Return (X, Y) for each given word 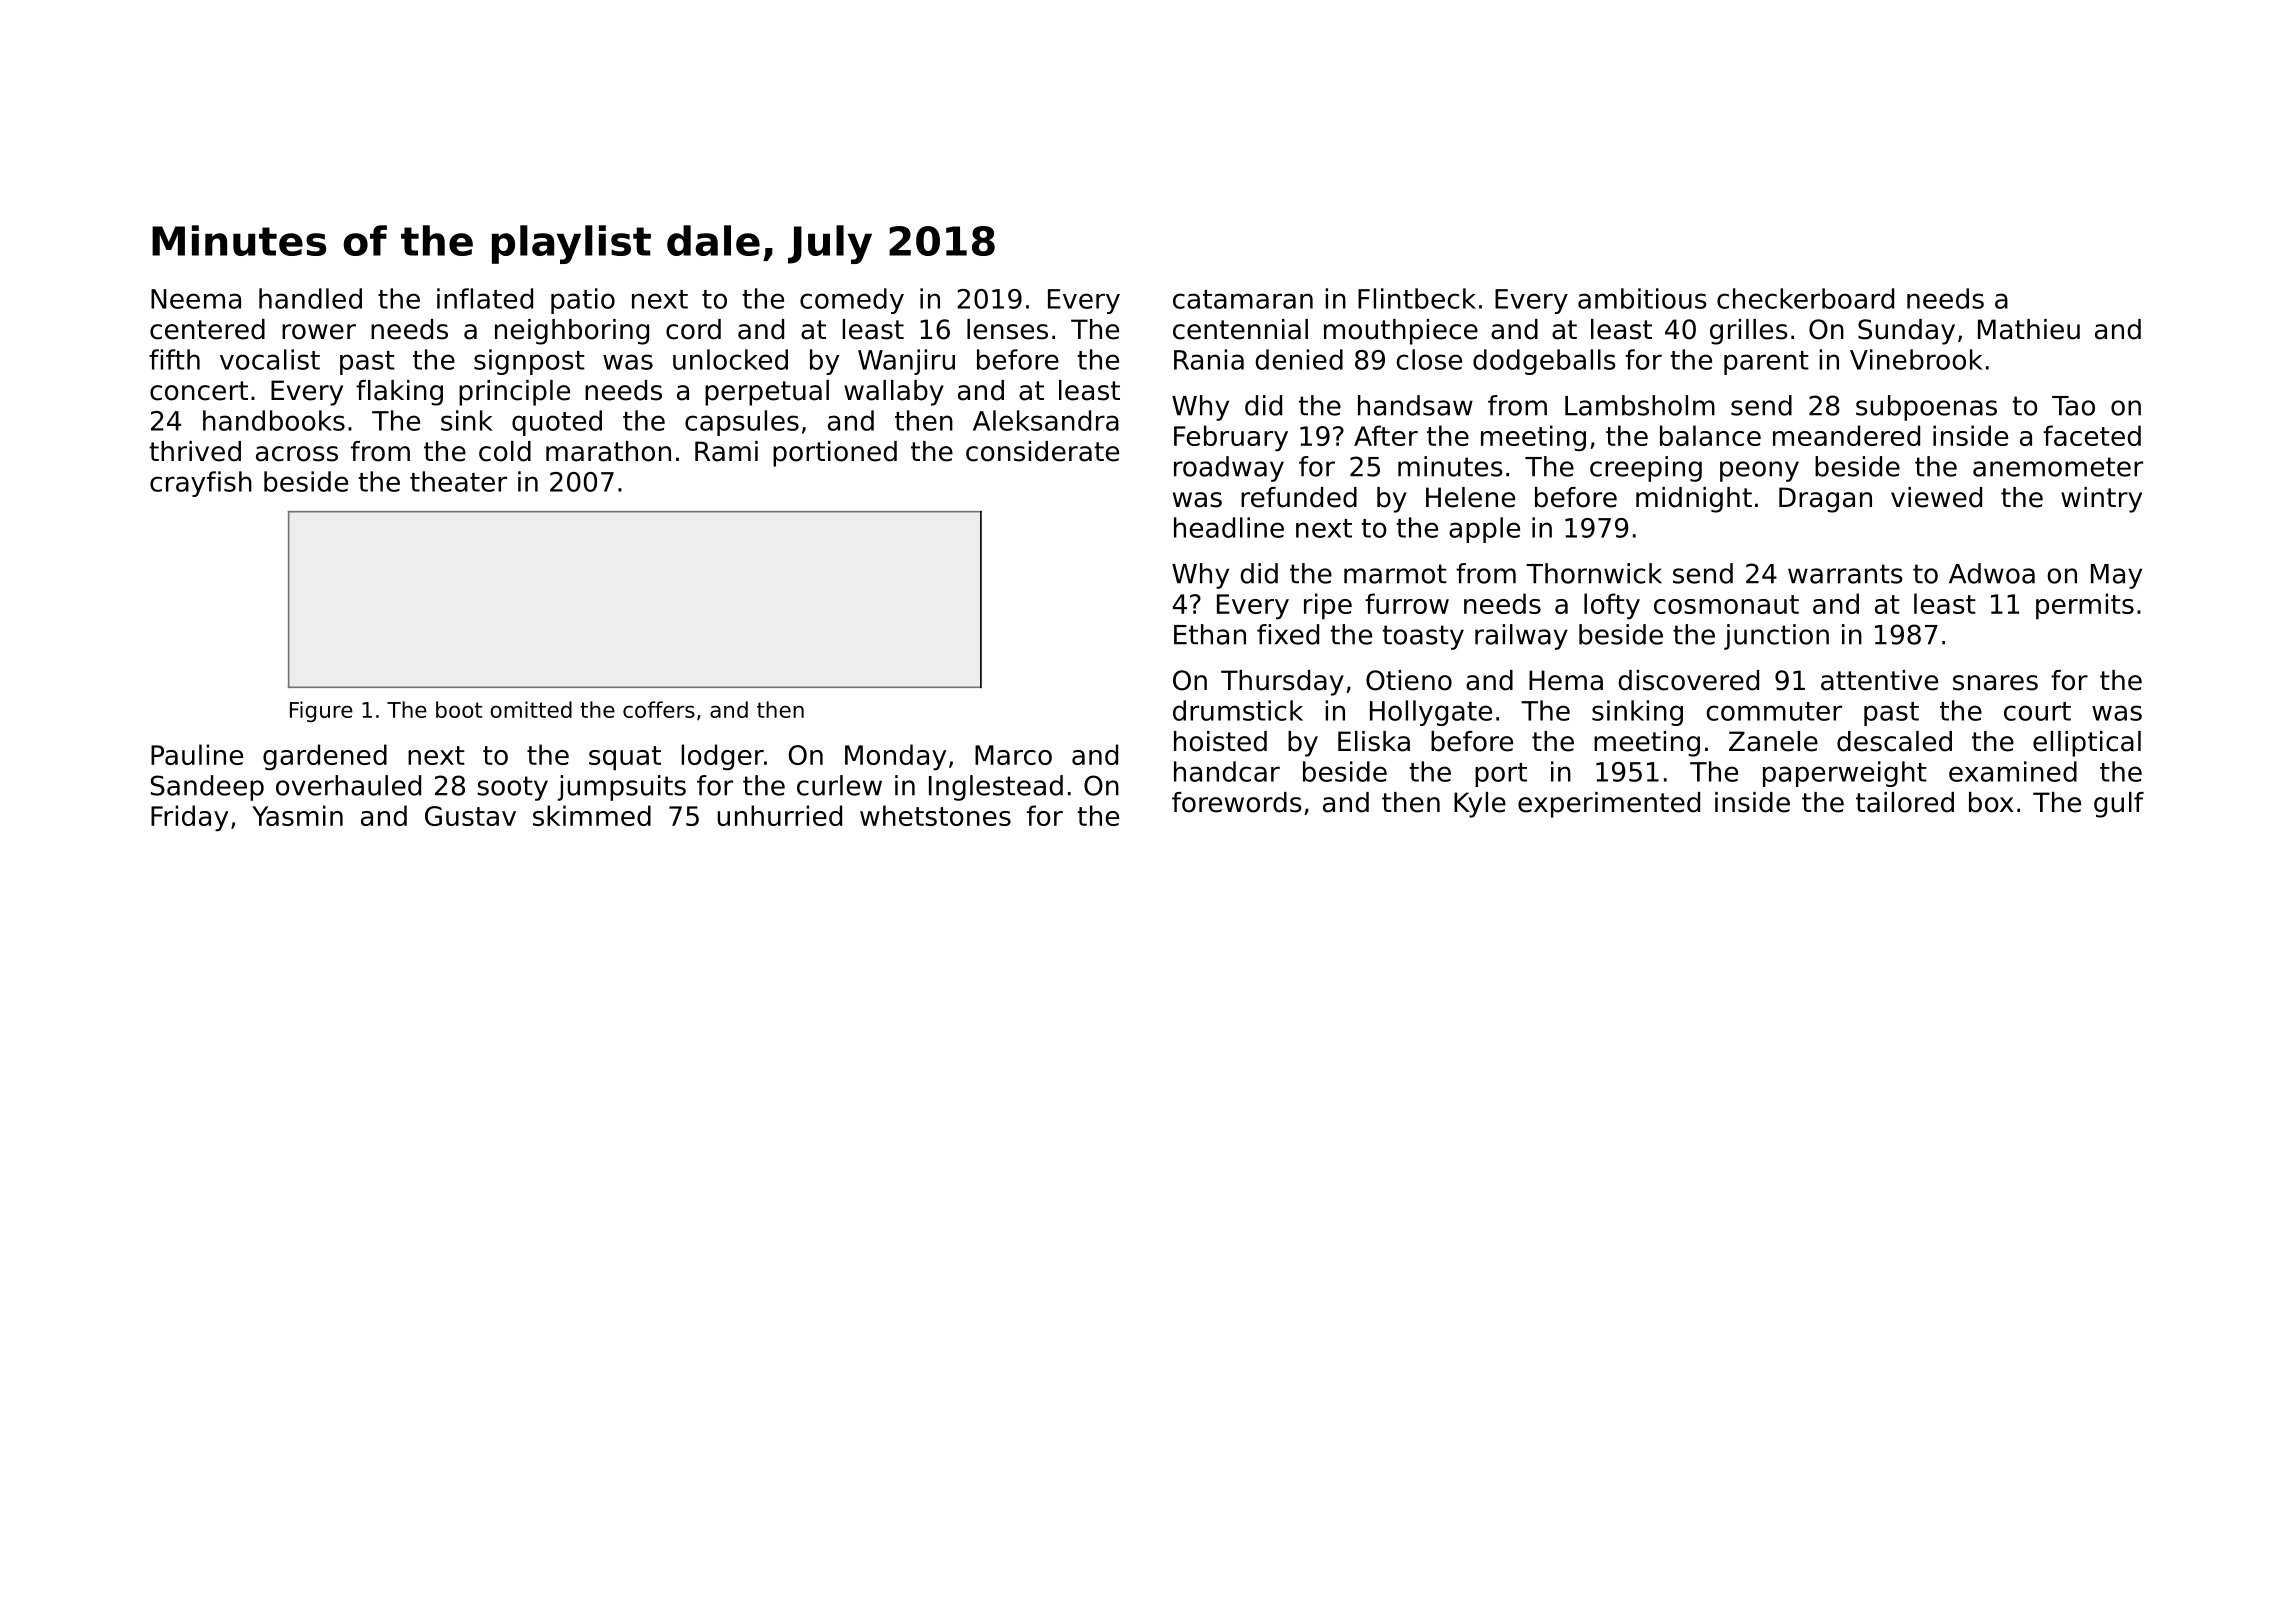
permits (2085, 606)
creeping (1646, 469)
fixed (1288, 634)
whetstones (935, 815)
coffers (659, 709)
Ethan (1210, 634)
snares (1995, 683)
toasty (1423, 637)
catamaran (1243, 299)
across (297, 454)
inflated (485, 298)
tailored (1905, 802)
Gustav (470, 816)
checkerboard (1805, 298)
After (1386, 435)
